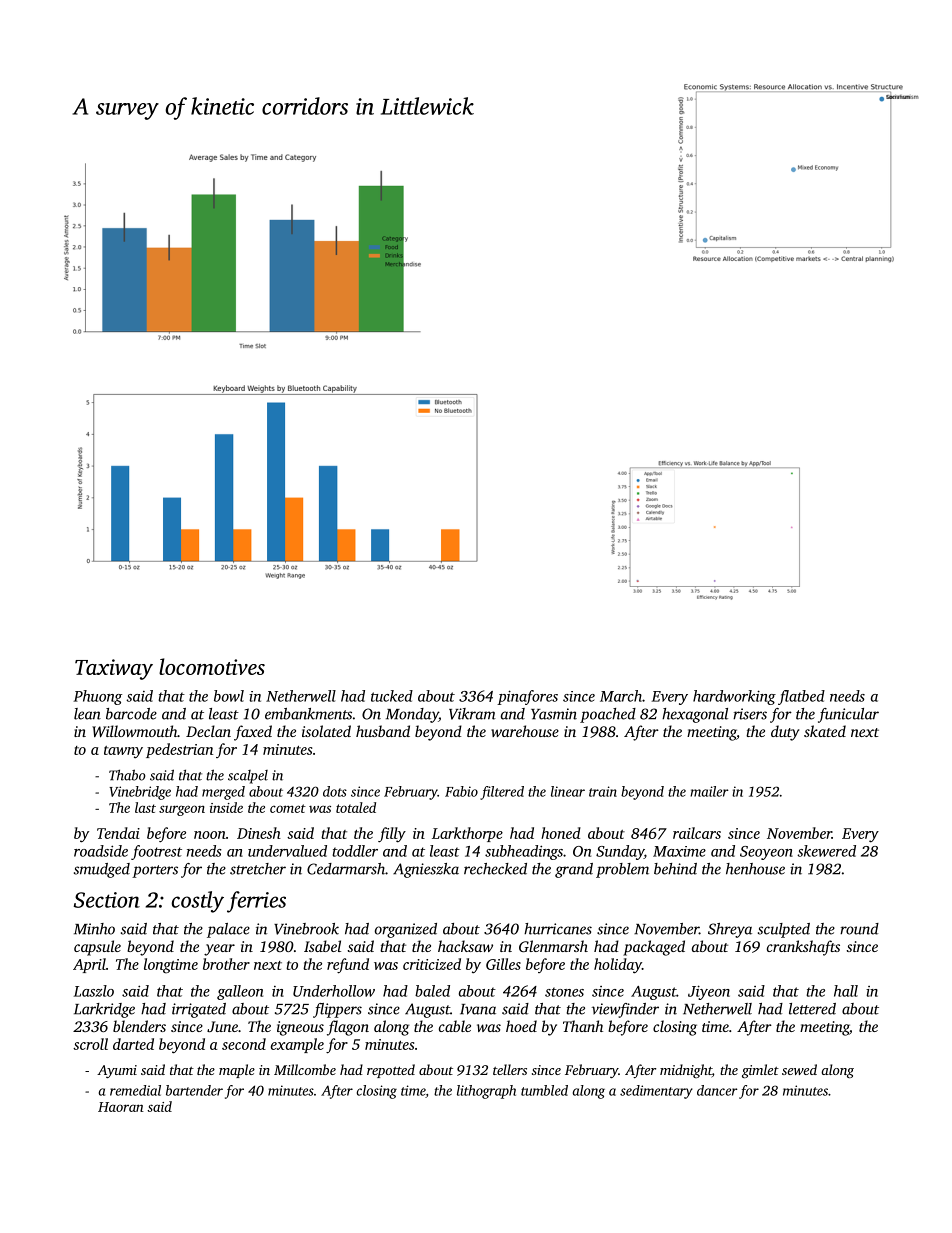  I want to click on brother, so click(226, 964).
